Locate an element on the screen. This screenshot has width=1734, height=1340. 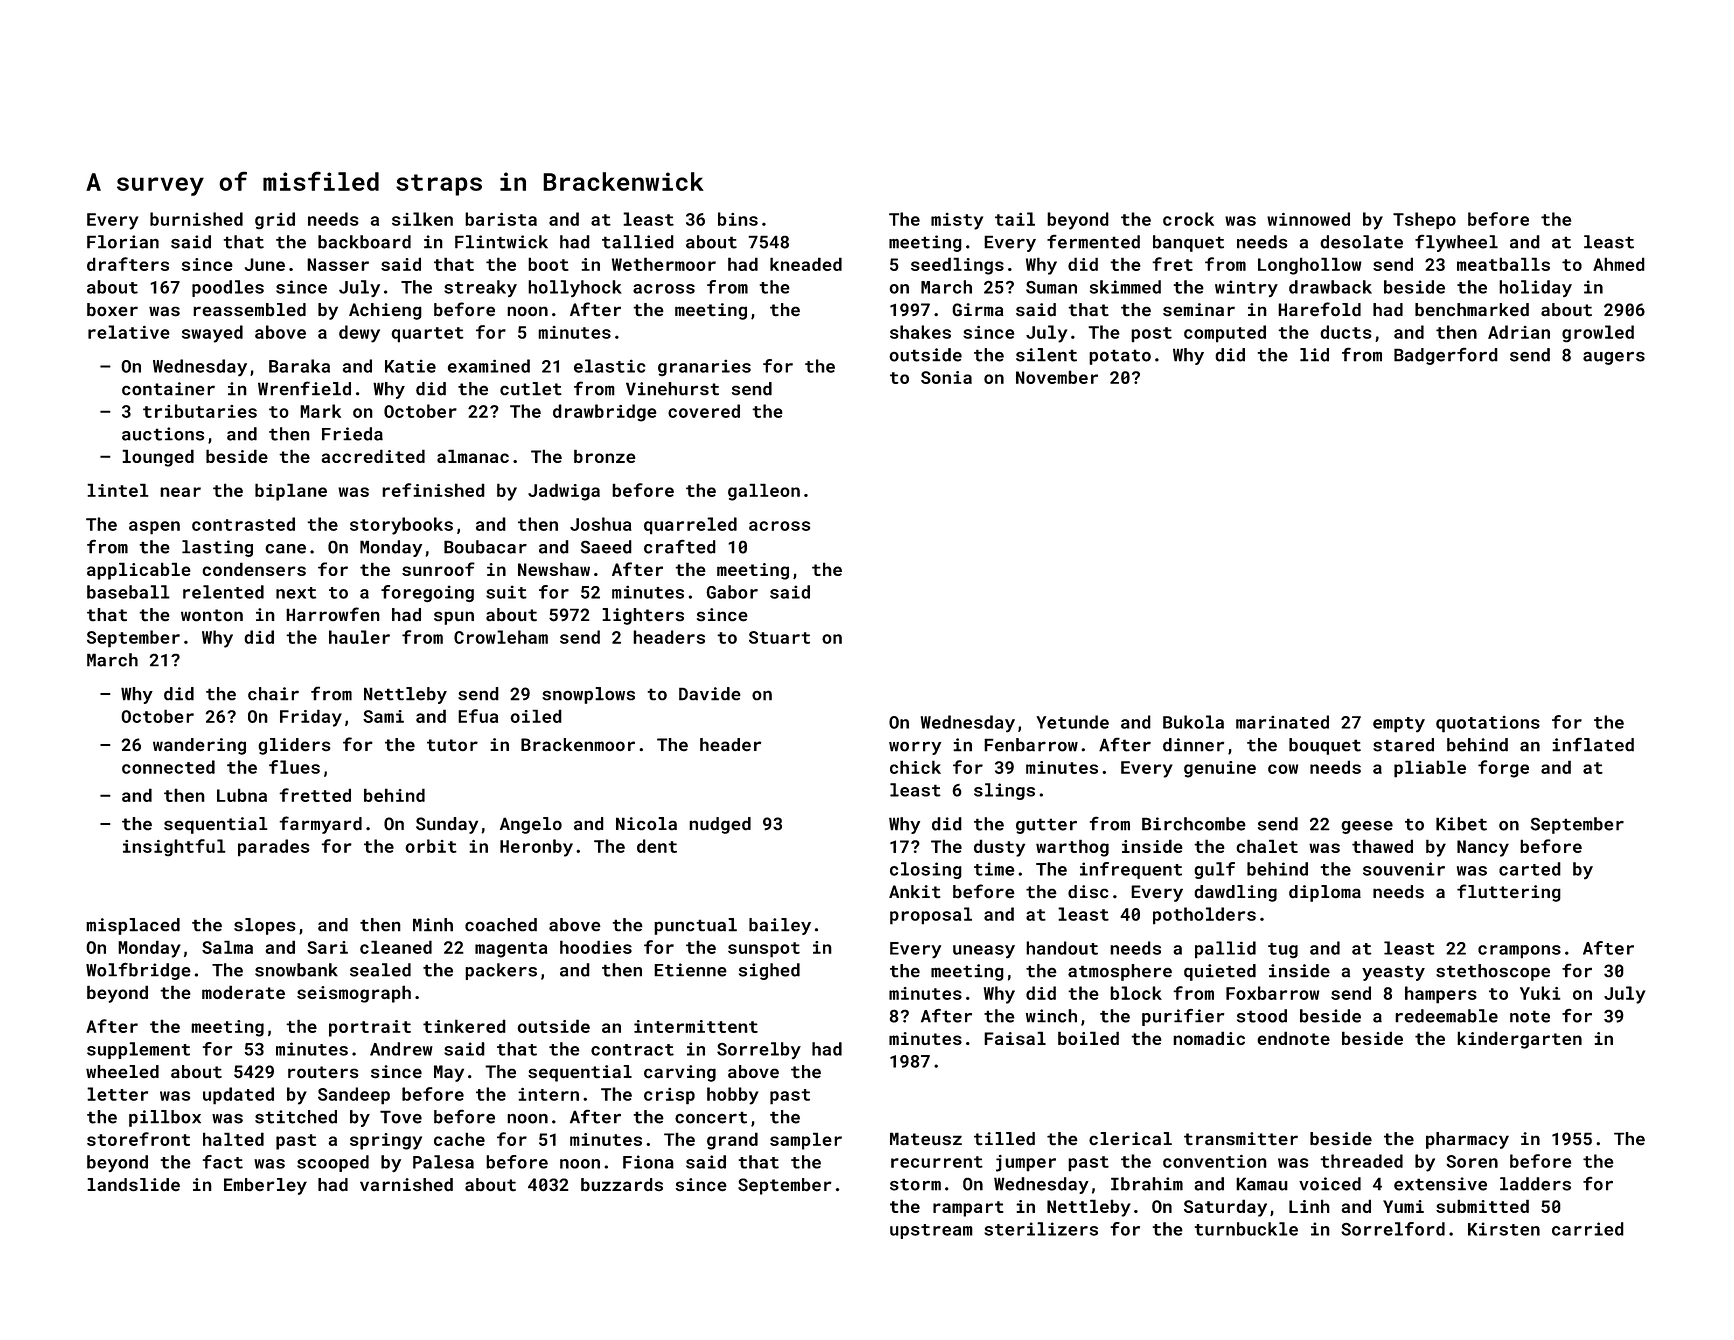
Angelo is located at coordinates (531, 825).
